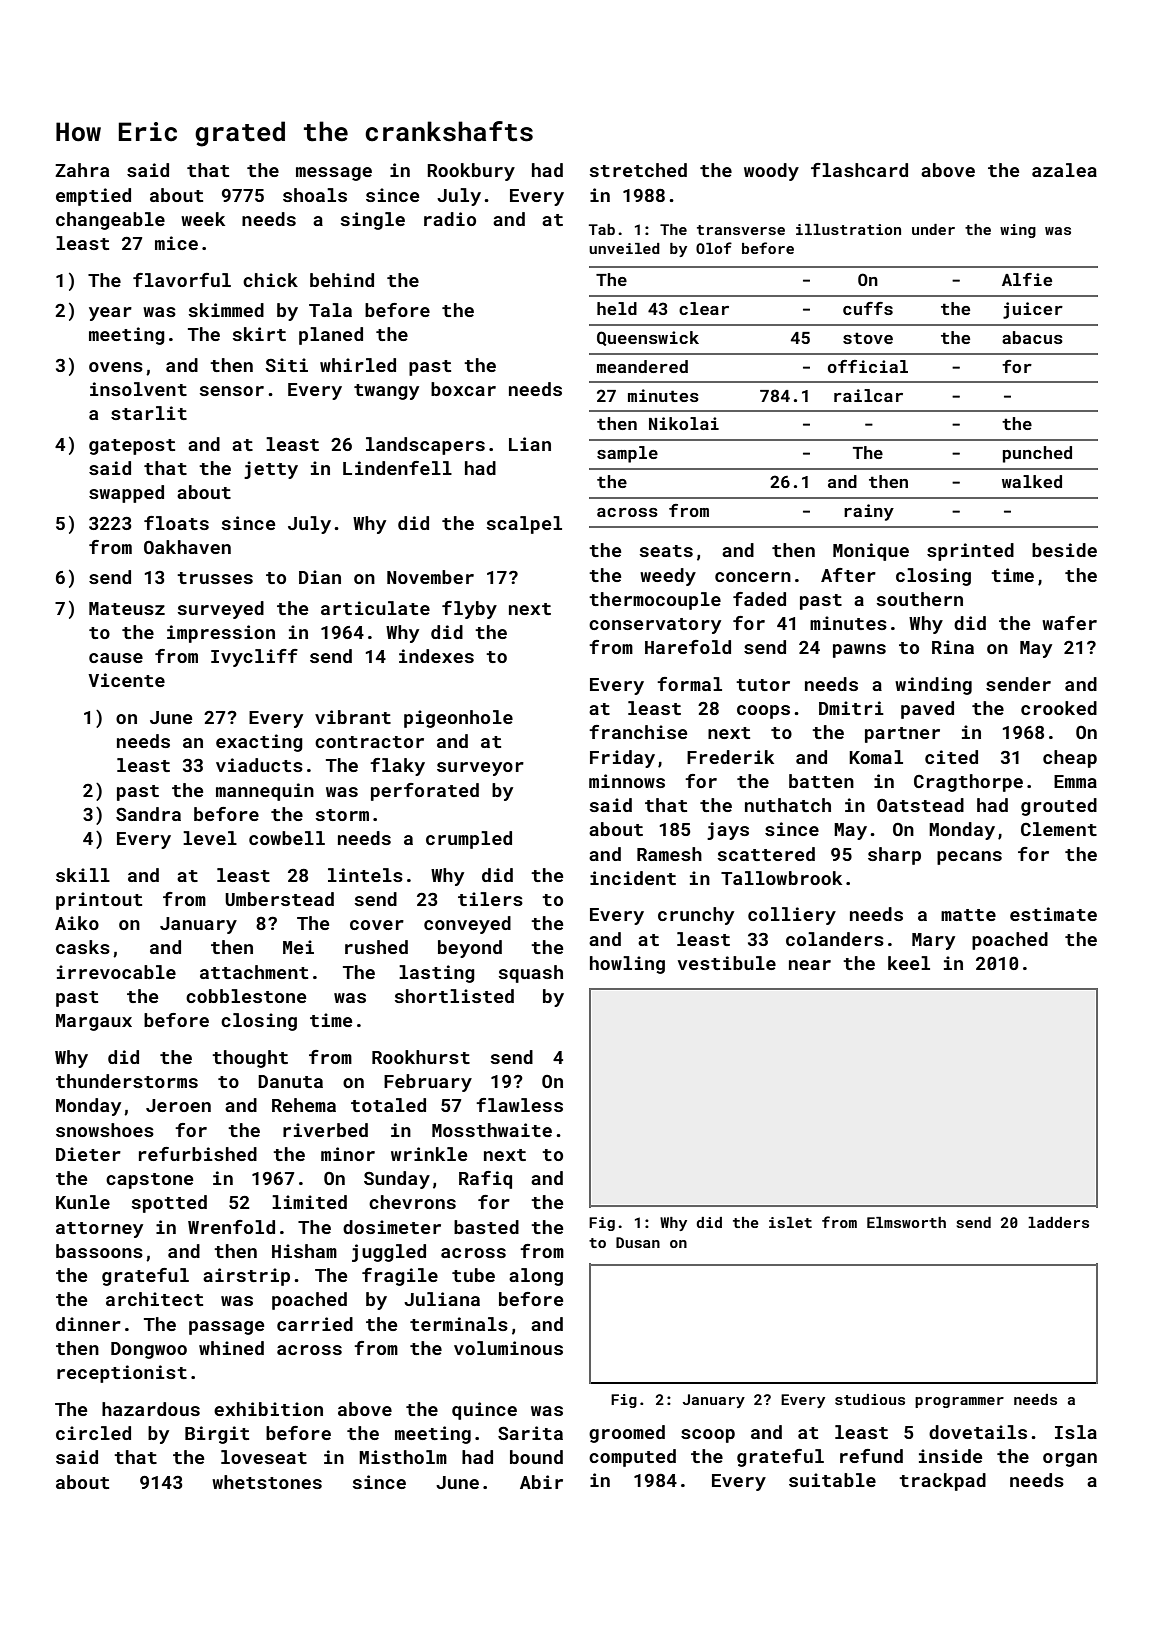 Image resolution: width=1153 pixels, height=1630 pixels. What do you see at coordinates (309, 1202) in the screenshot?
I see `limited` at bounding box center [309, 1202].
